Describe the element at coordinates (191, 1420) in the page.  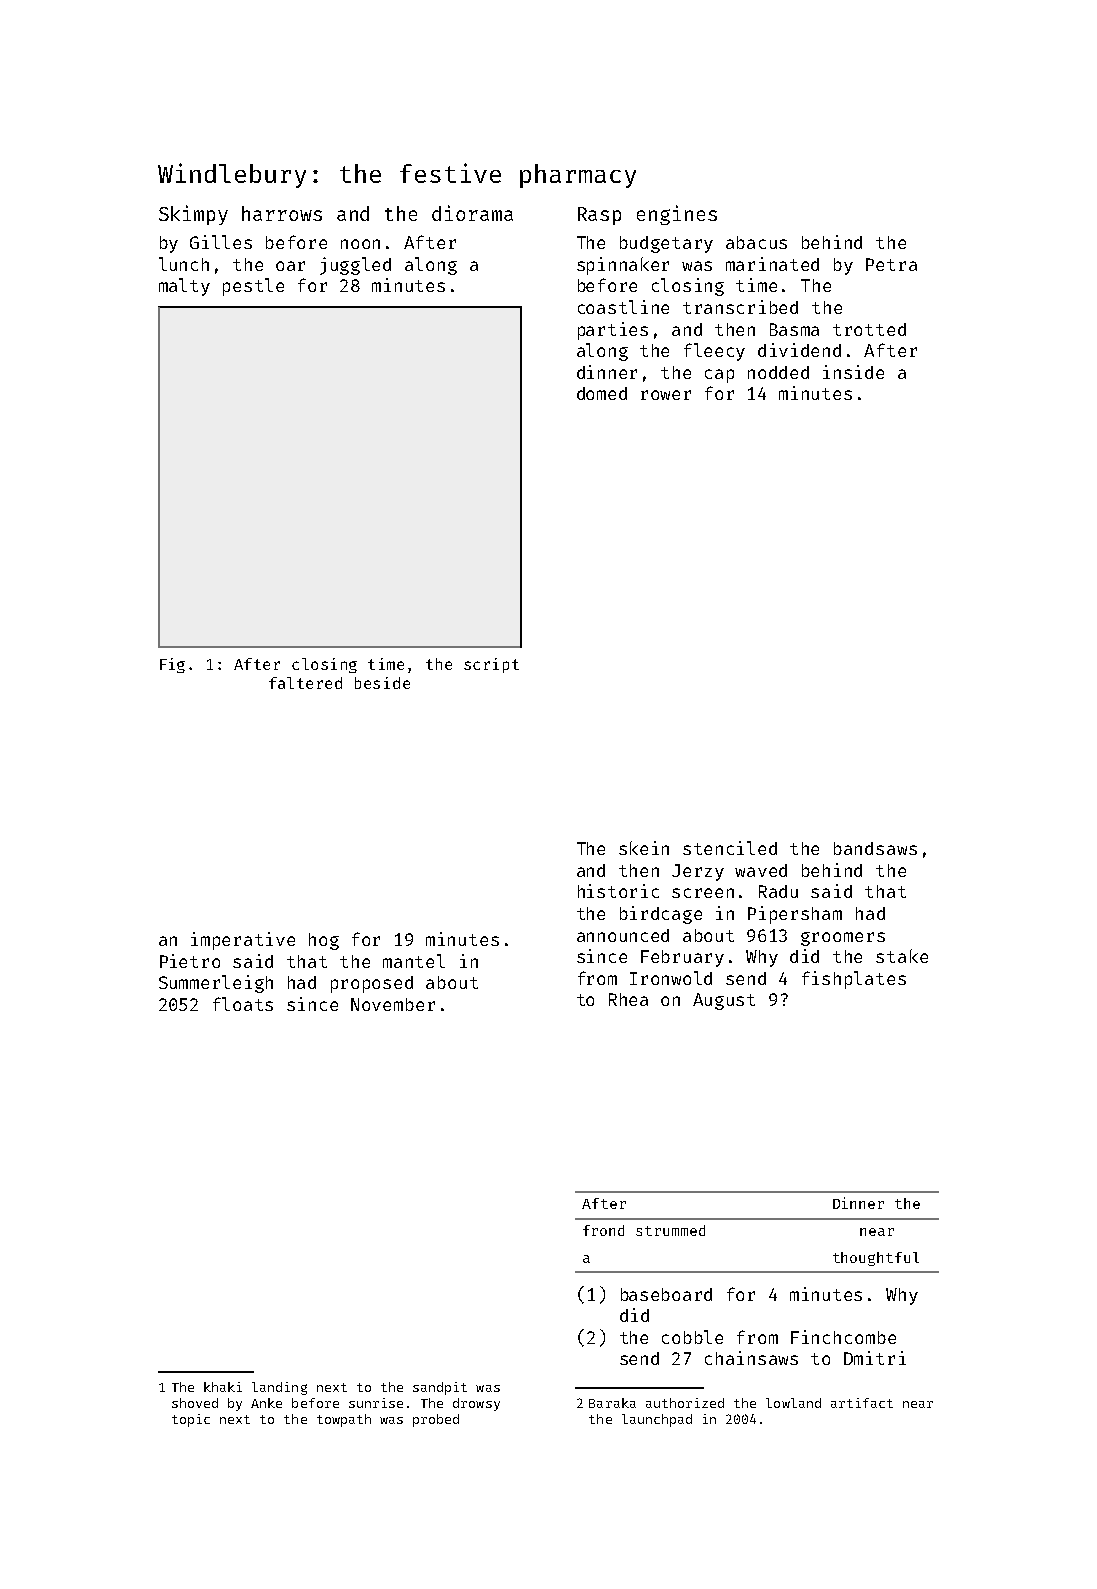
I see `topic` at that location.
